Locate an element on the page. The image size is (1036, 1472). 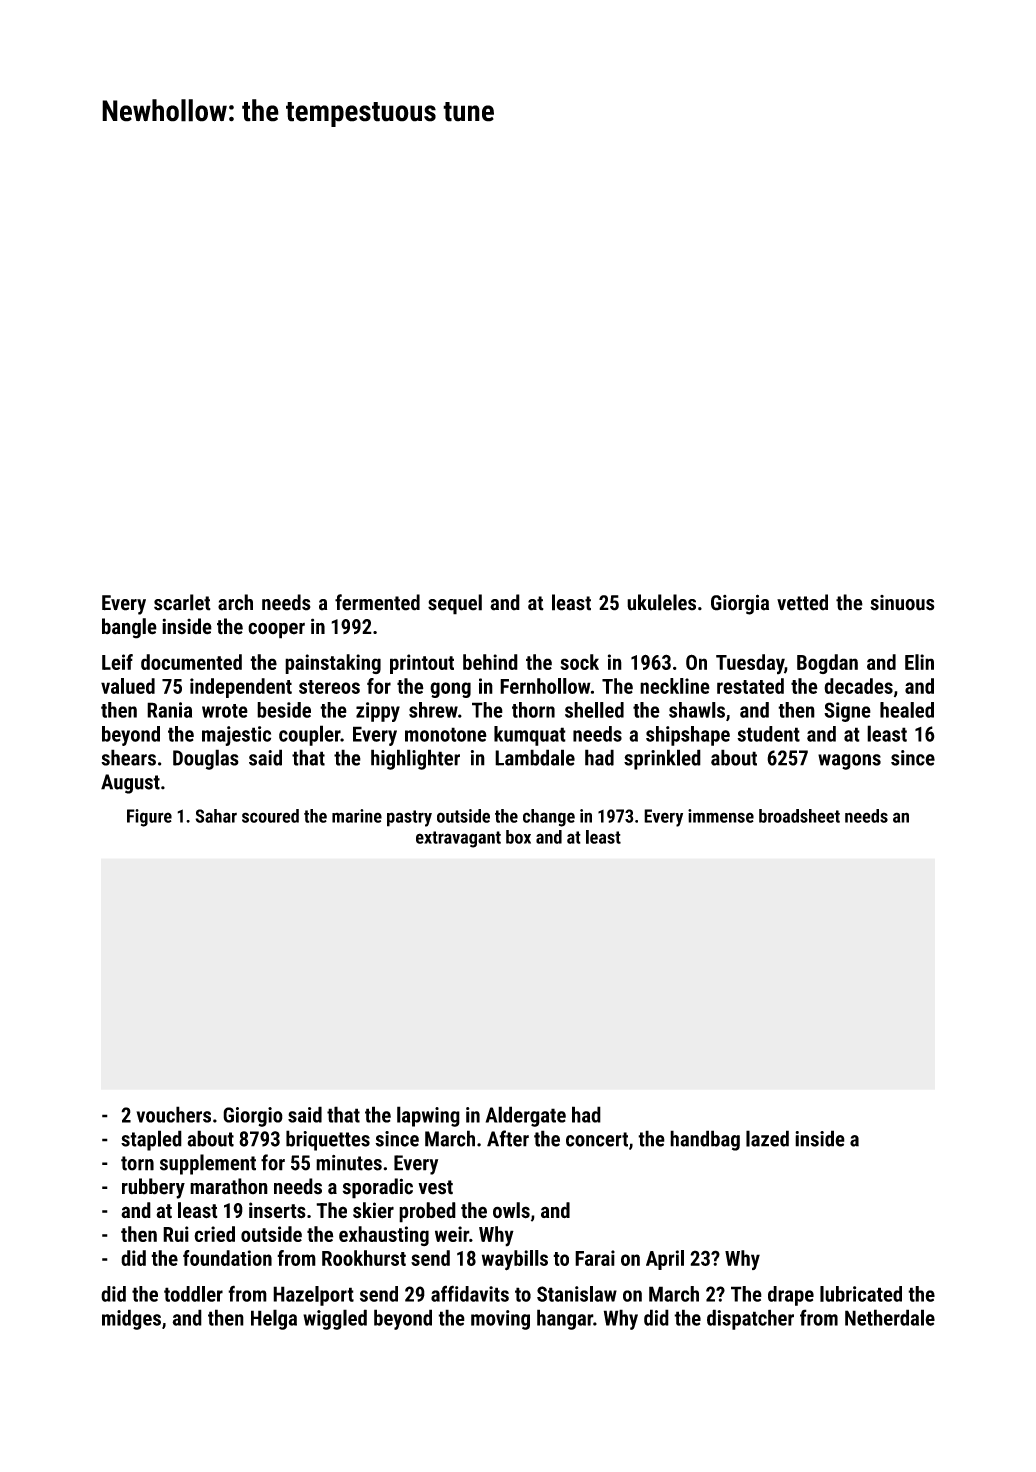
affidavits is located at coordinates (470, 1293).
